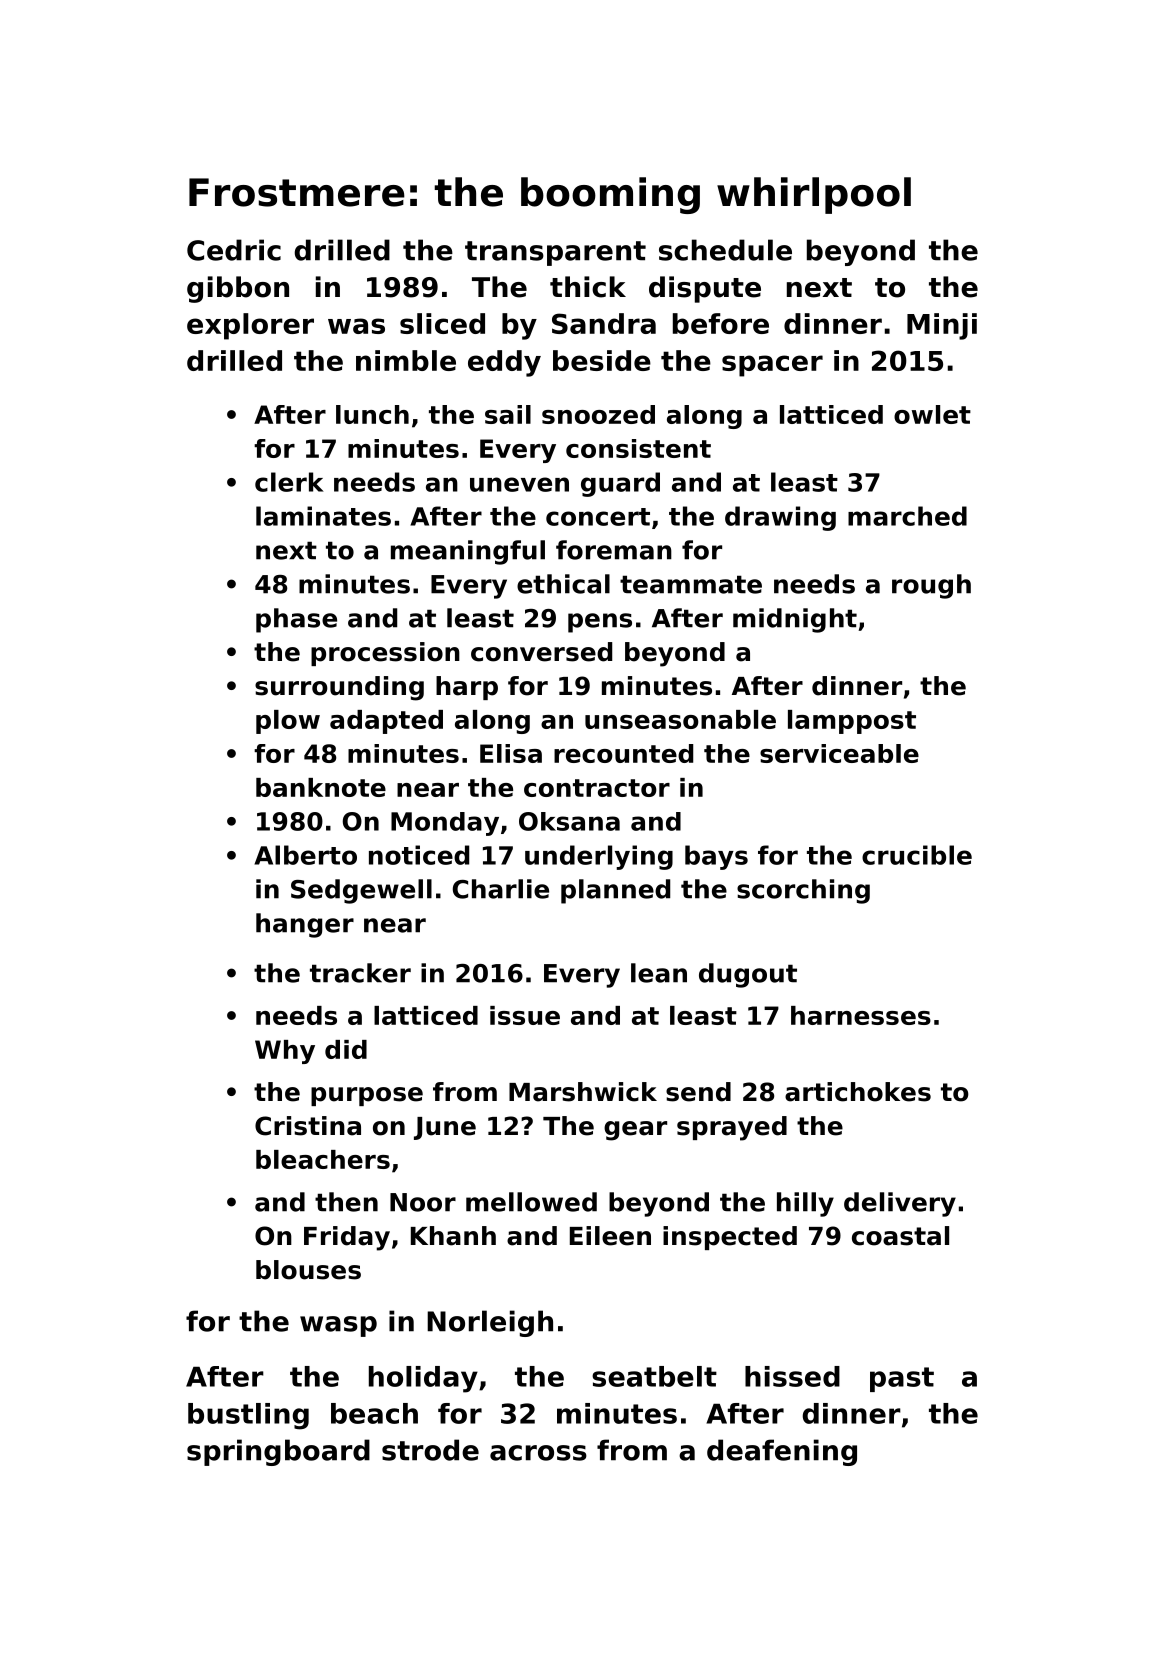 The height and width of the document is (1654, 1165). Describe the element at coordinates (374, 1413) in the document. I see `beach` at that location.
